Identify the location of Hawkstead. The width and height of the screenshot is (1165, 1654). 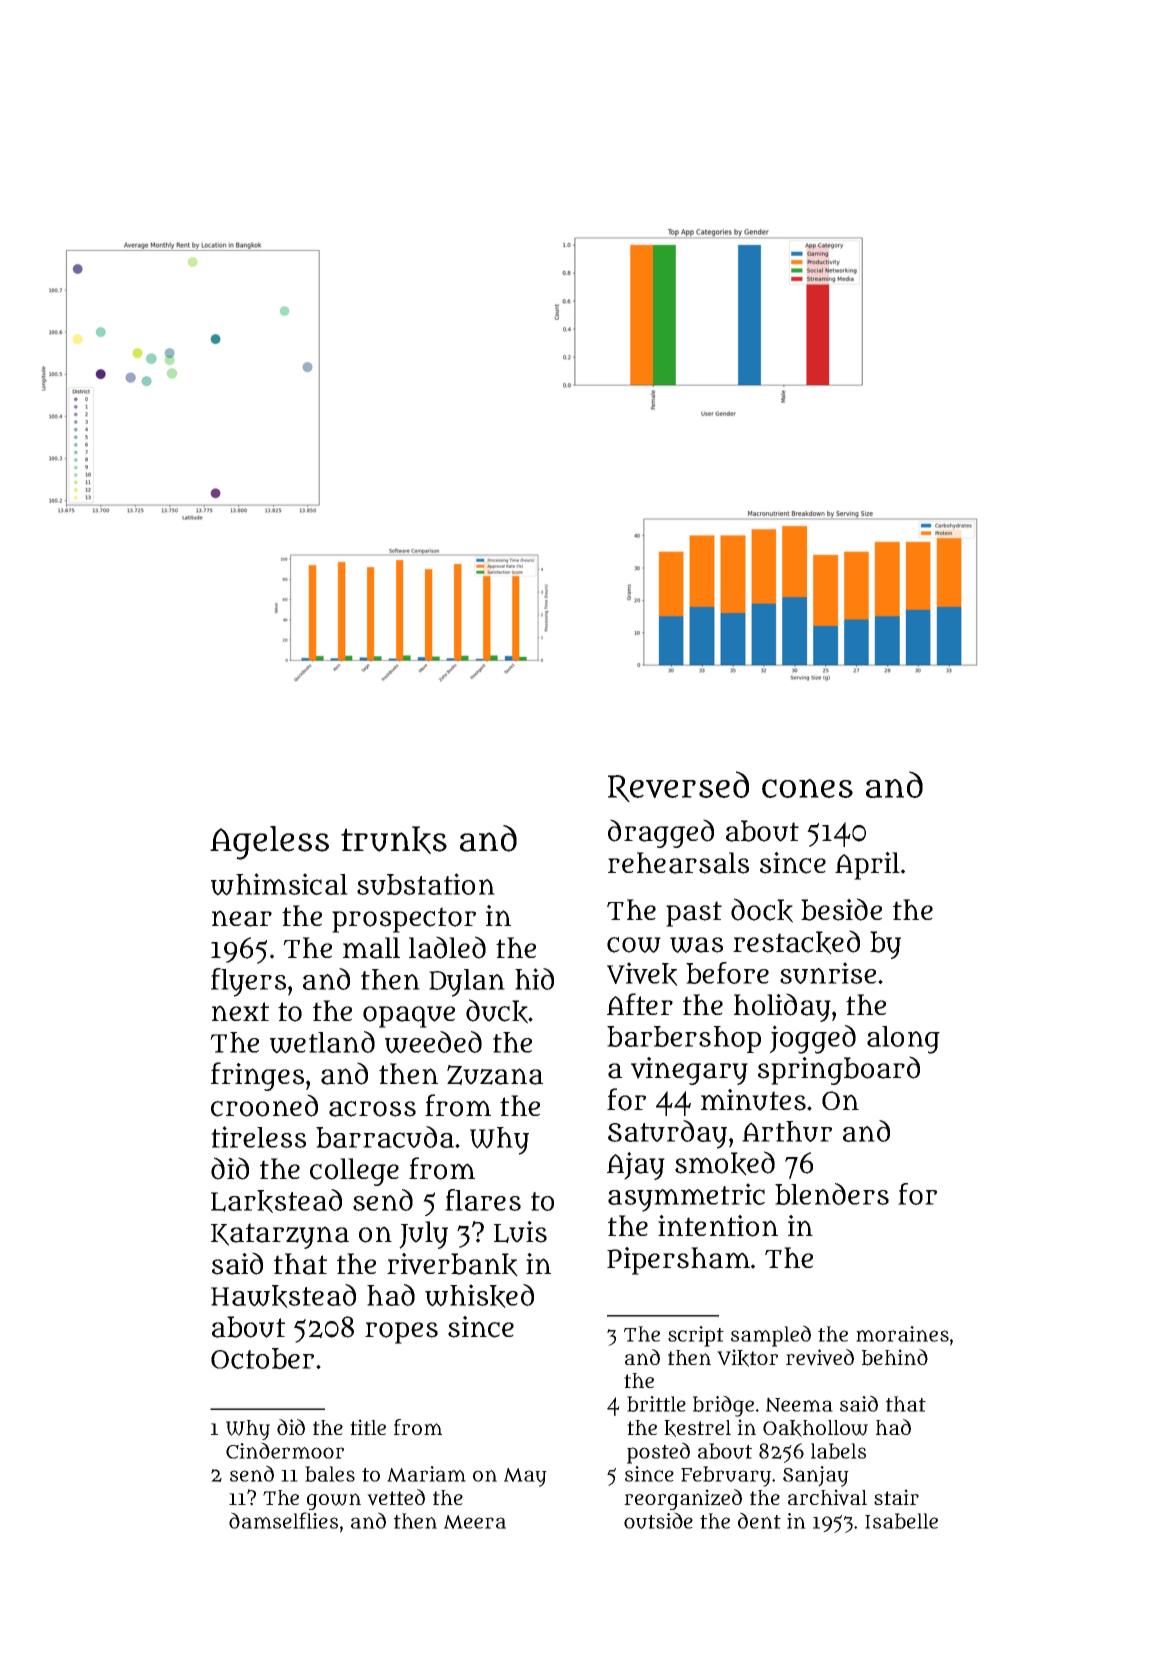
(283, 1296).
